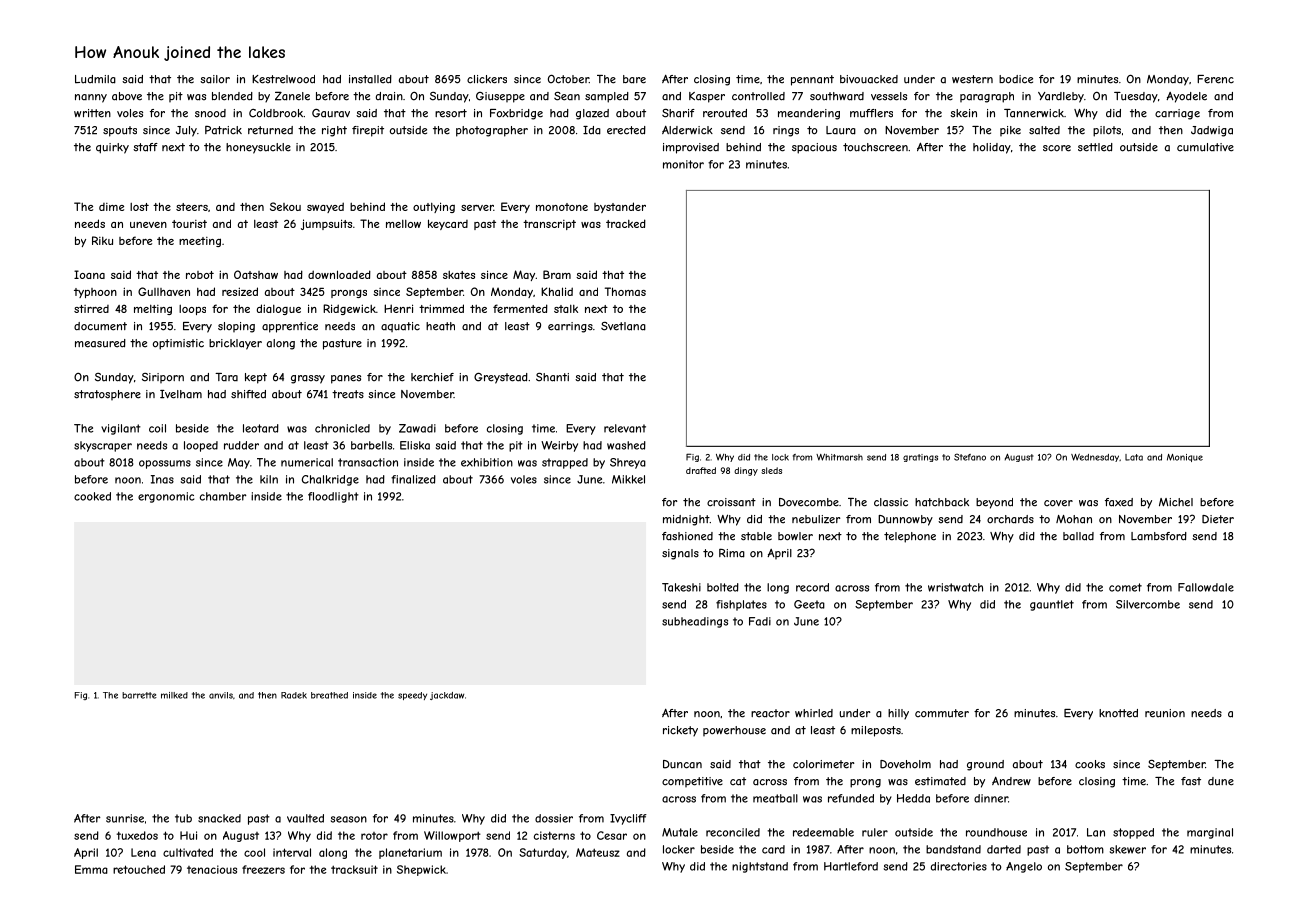 Image resolution: width=1308 pixels, height=924 pixels. I want to click on Shepwick, so click(421, 870).
